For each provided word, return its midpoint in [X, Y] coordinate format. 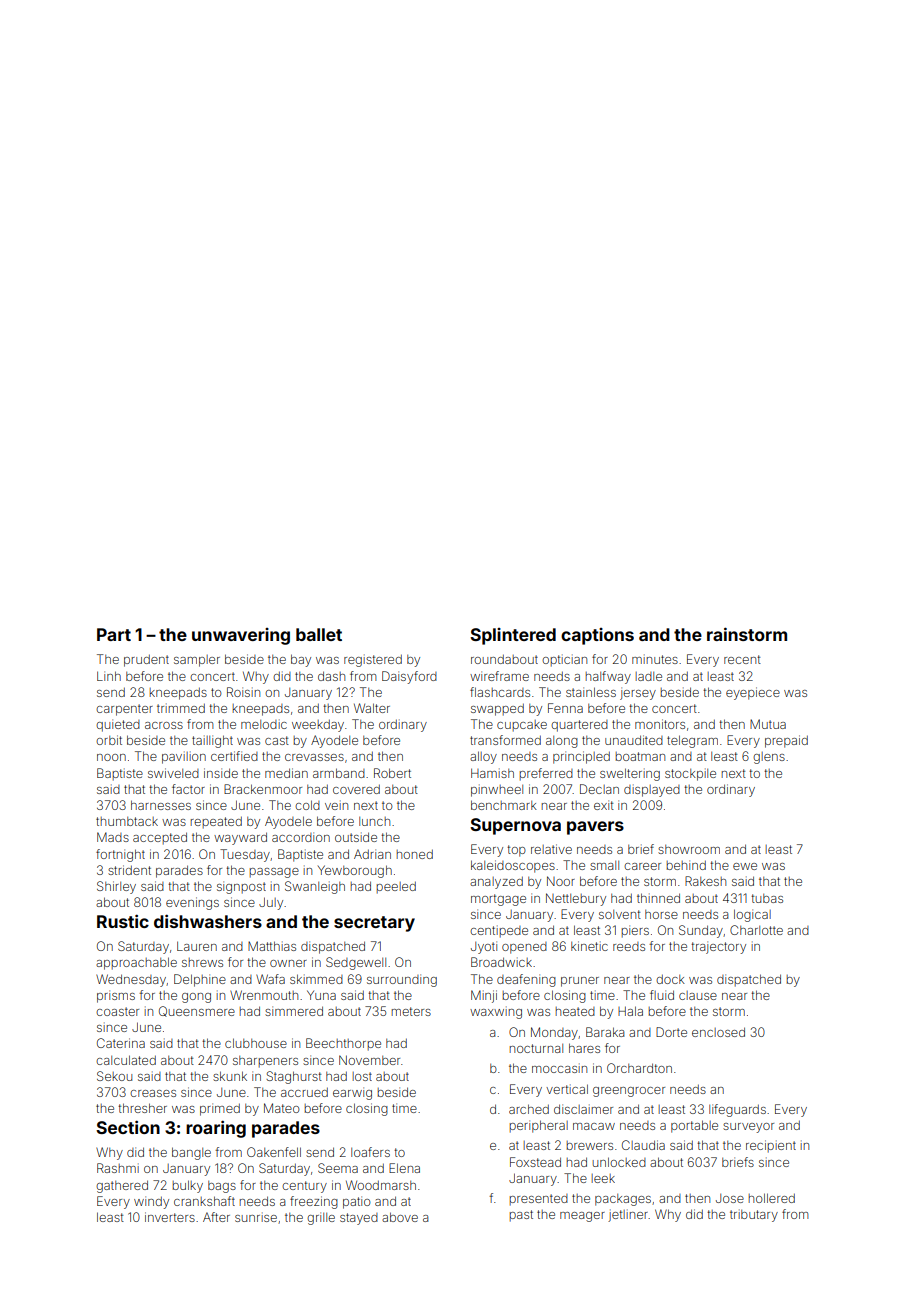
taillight [212, 741]
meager [582, 1217]
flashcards [500, 692]
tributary [754, 1215]
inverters [170, 1217]
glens [769, 758]
